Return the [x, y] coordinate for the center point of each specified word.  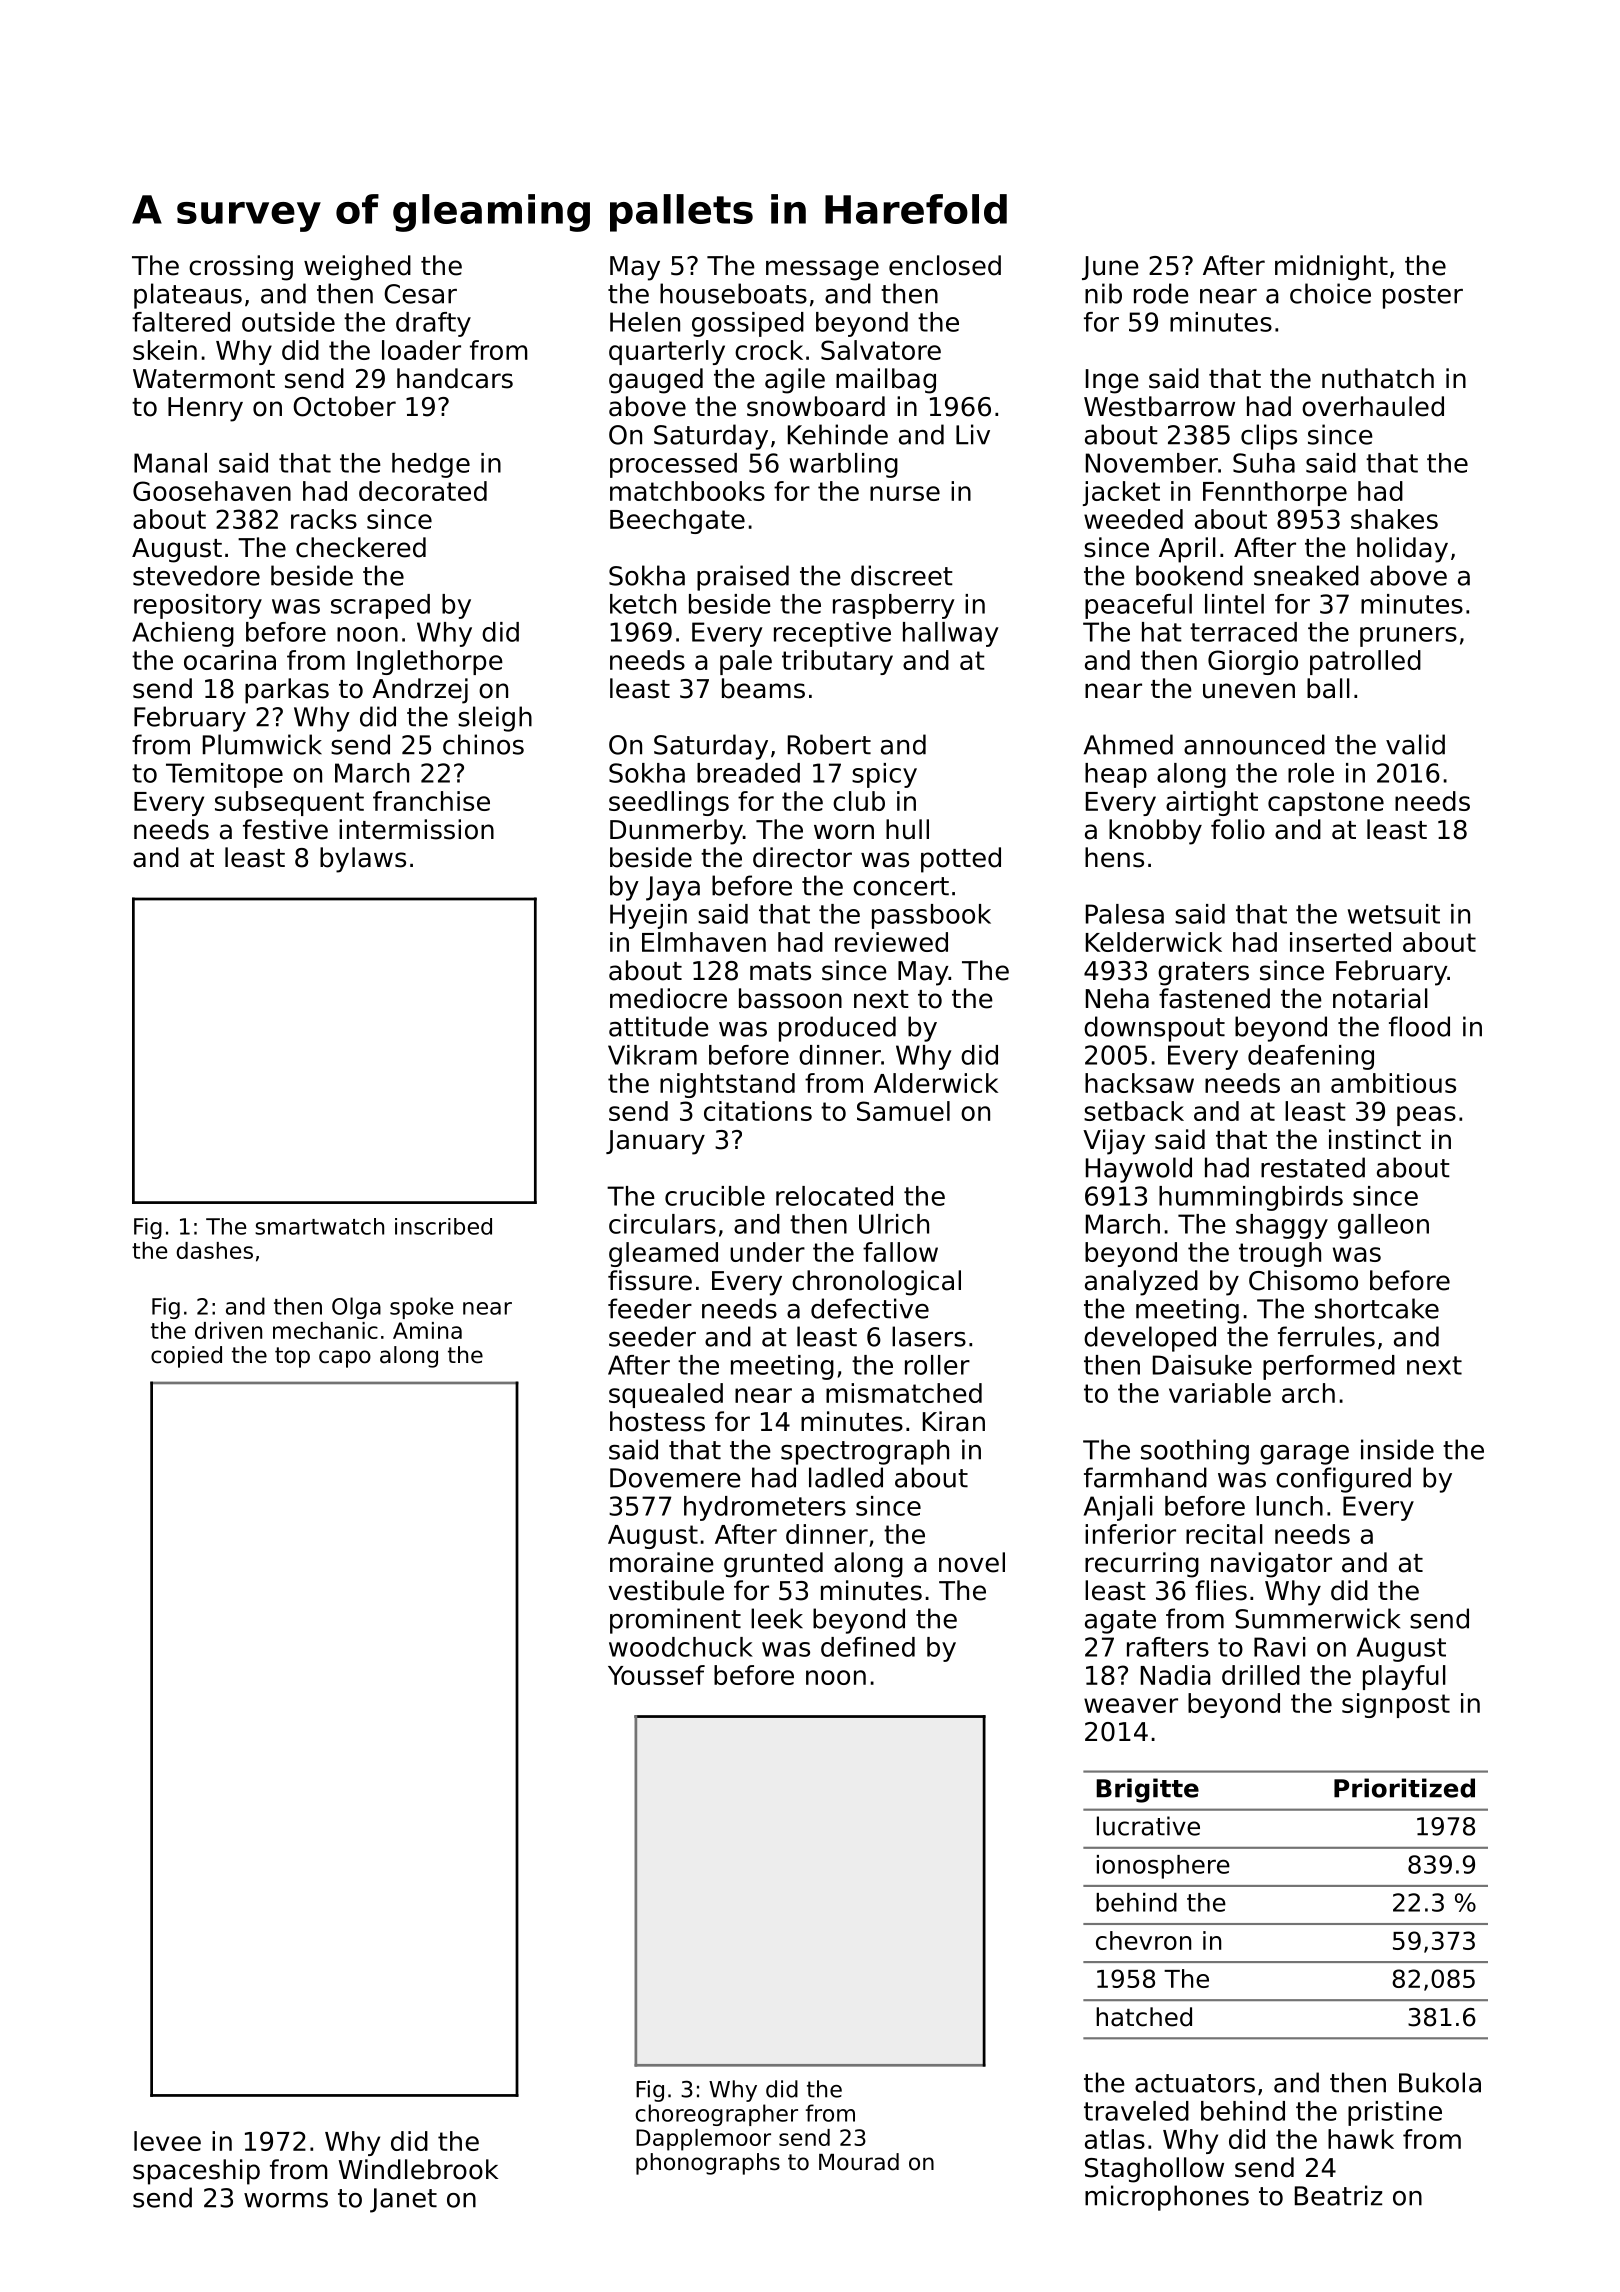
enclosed [945, 265]
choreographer [717, 2115]
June [1110, 268]
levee [167, 2141]
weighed [357, 268]
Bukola [1440, 2082]
